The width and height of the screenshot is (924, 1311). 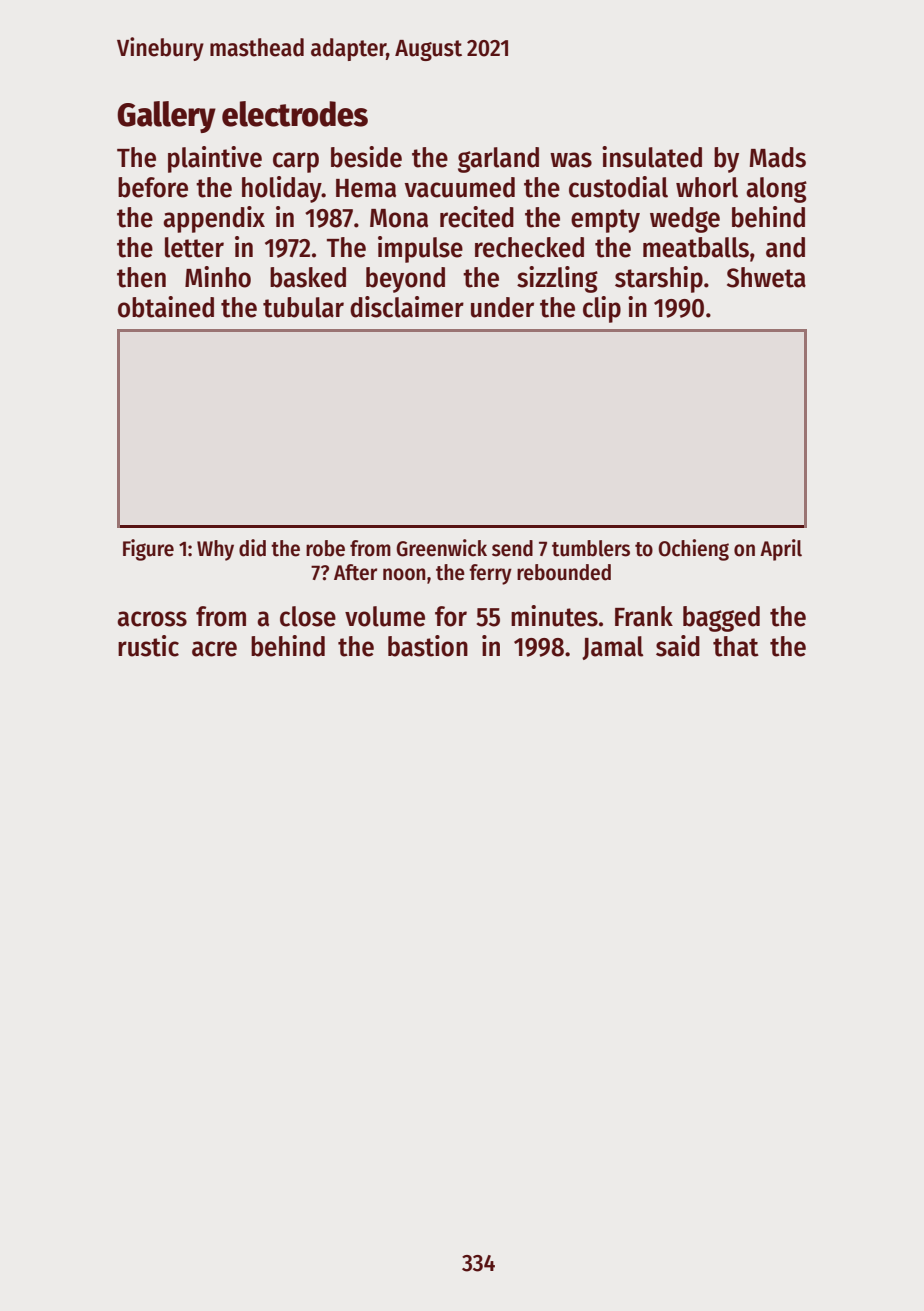 What do you see at coordinates (148, 646) in the screenshot?
I see `rustic` at bounding box center [148, 646].
